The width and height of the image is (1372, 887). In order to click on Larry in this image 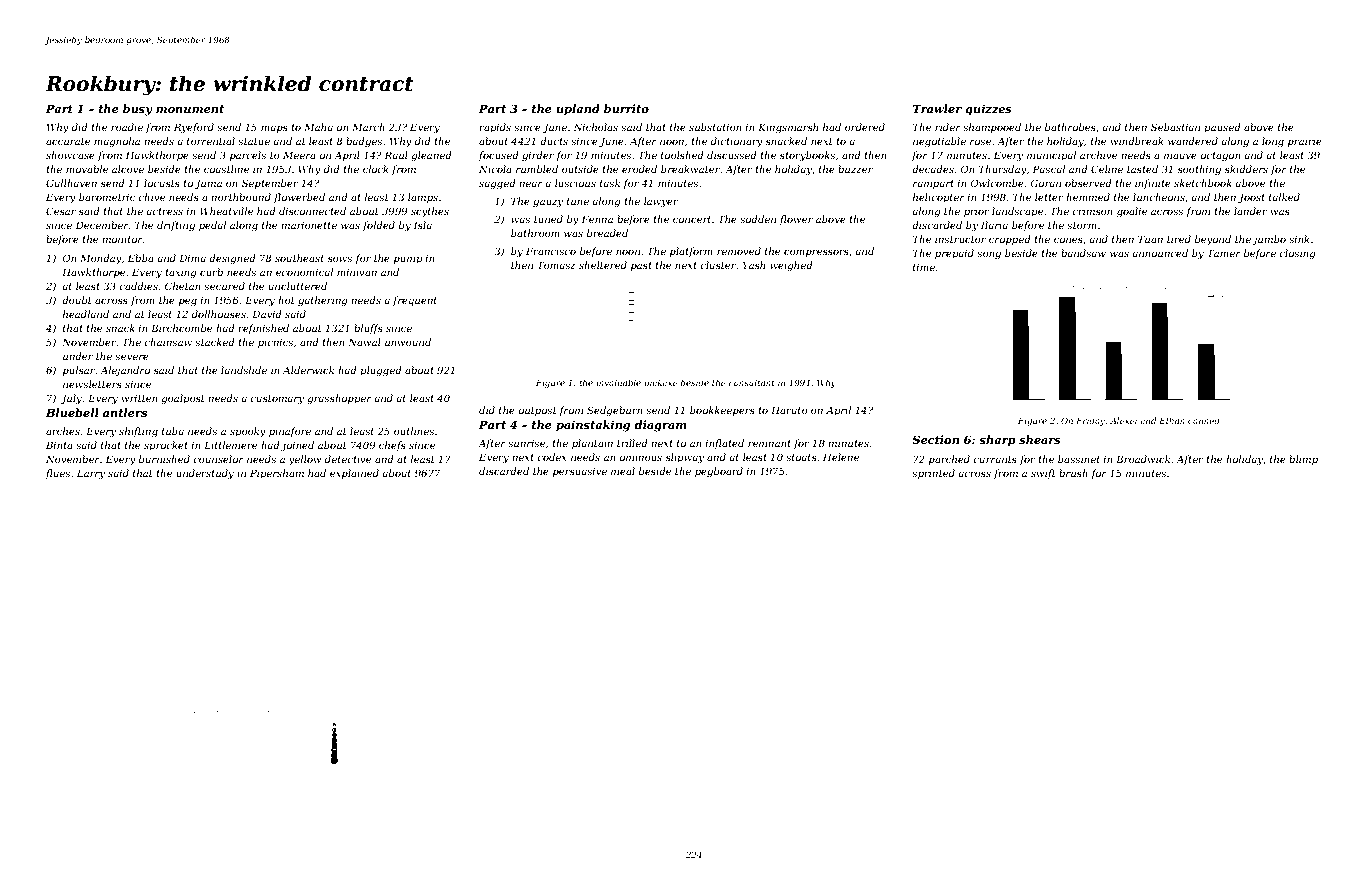, I will do `click(91, 474)`.
